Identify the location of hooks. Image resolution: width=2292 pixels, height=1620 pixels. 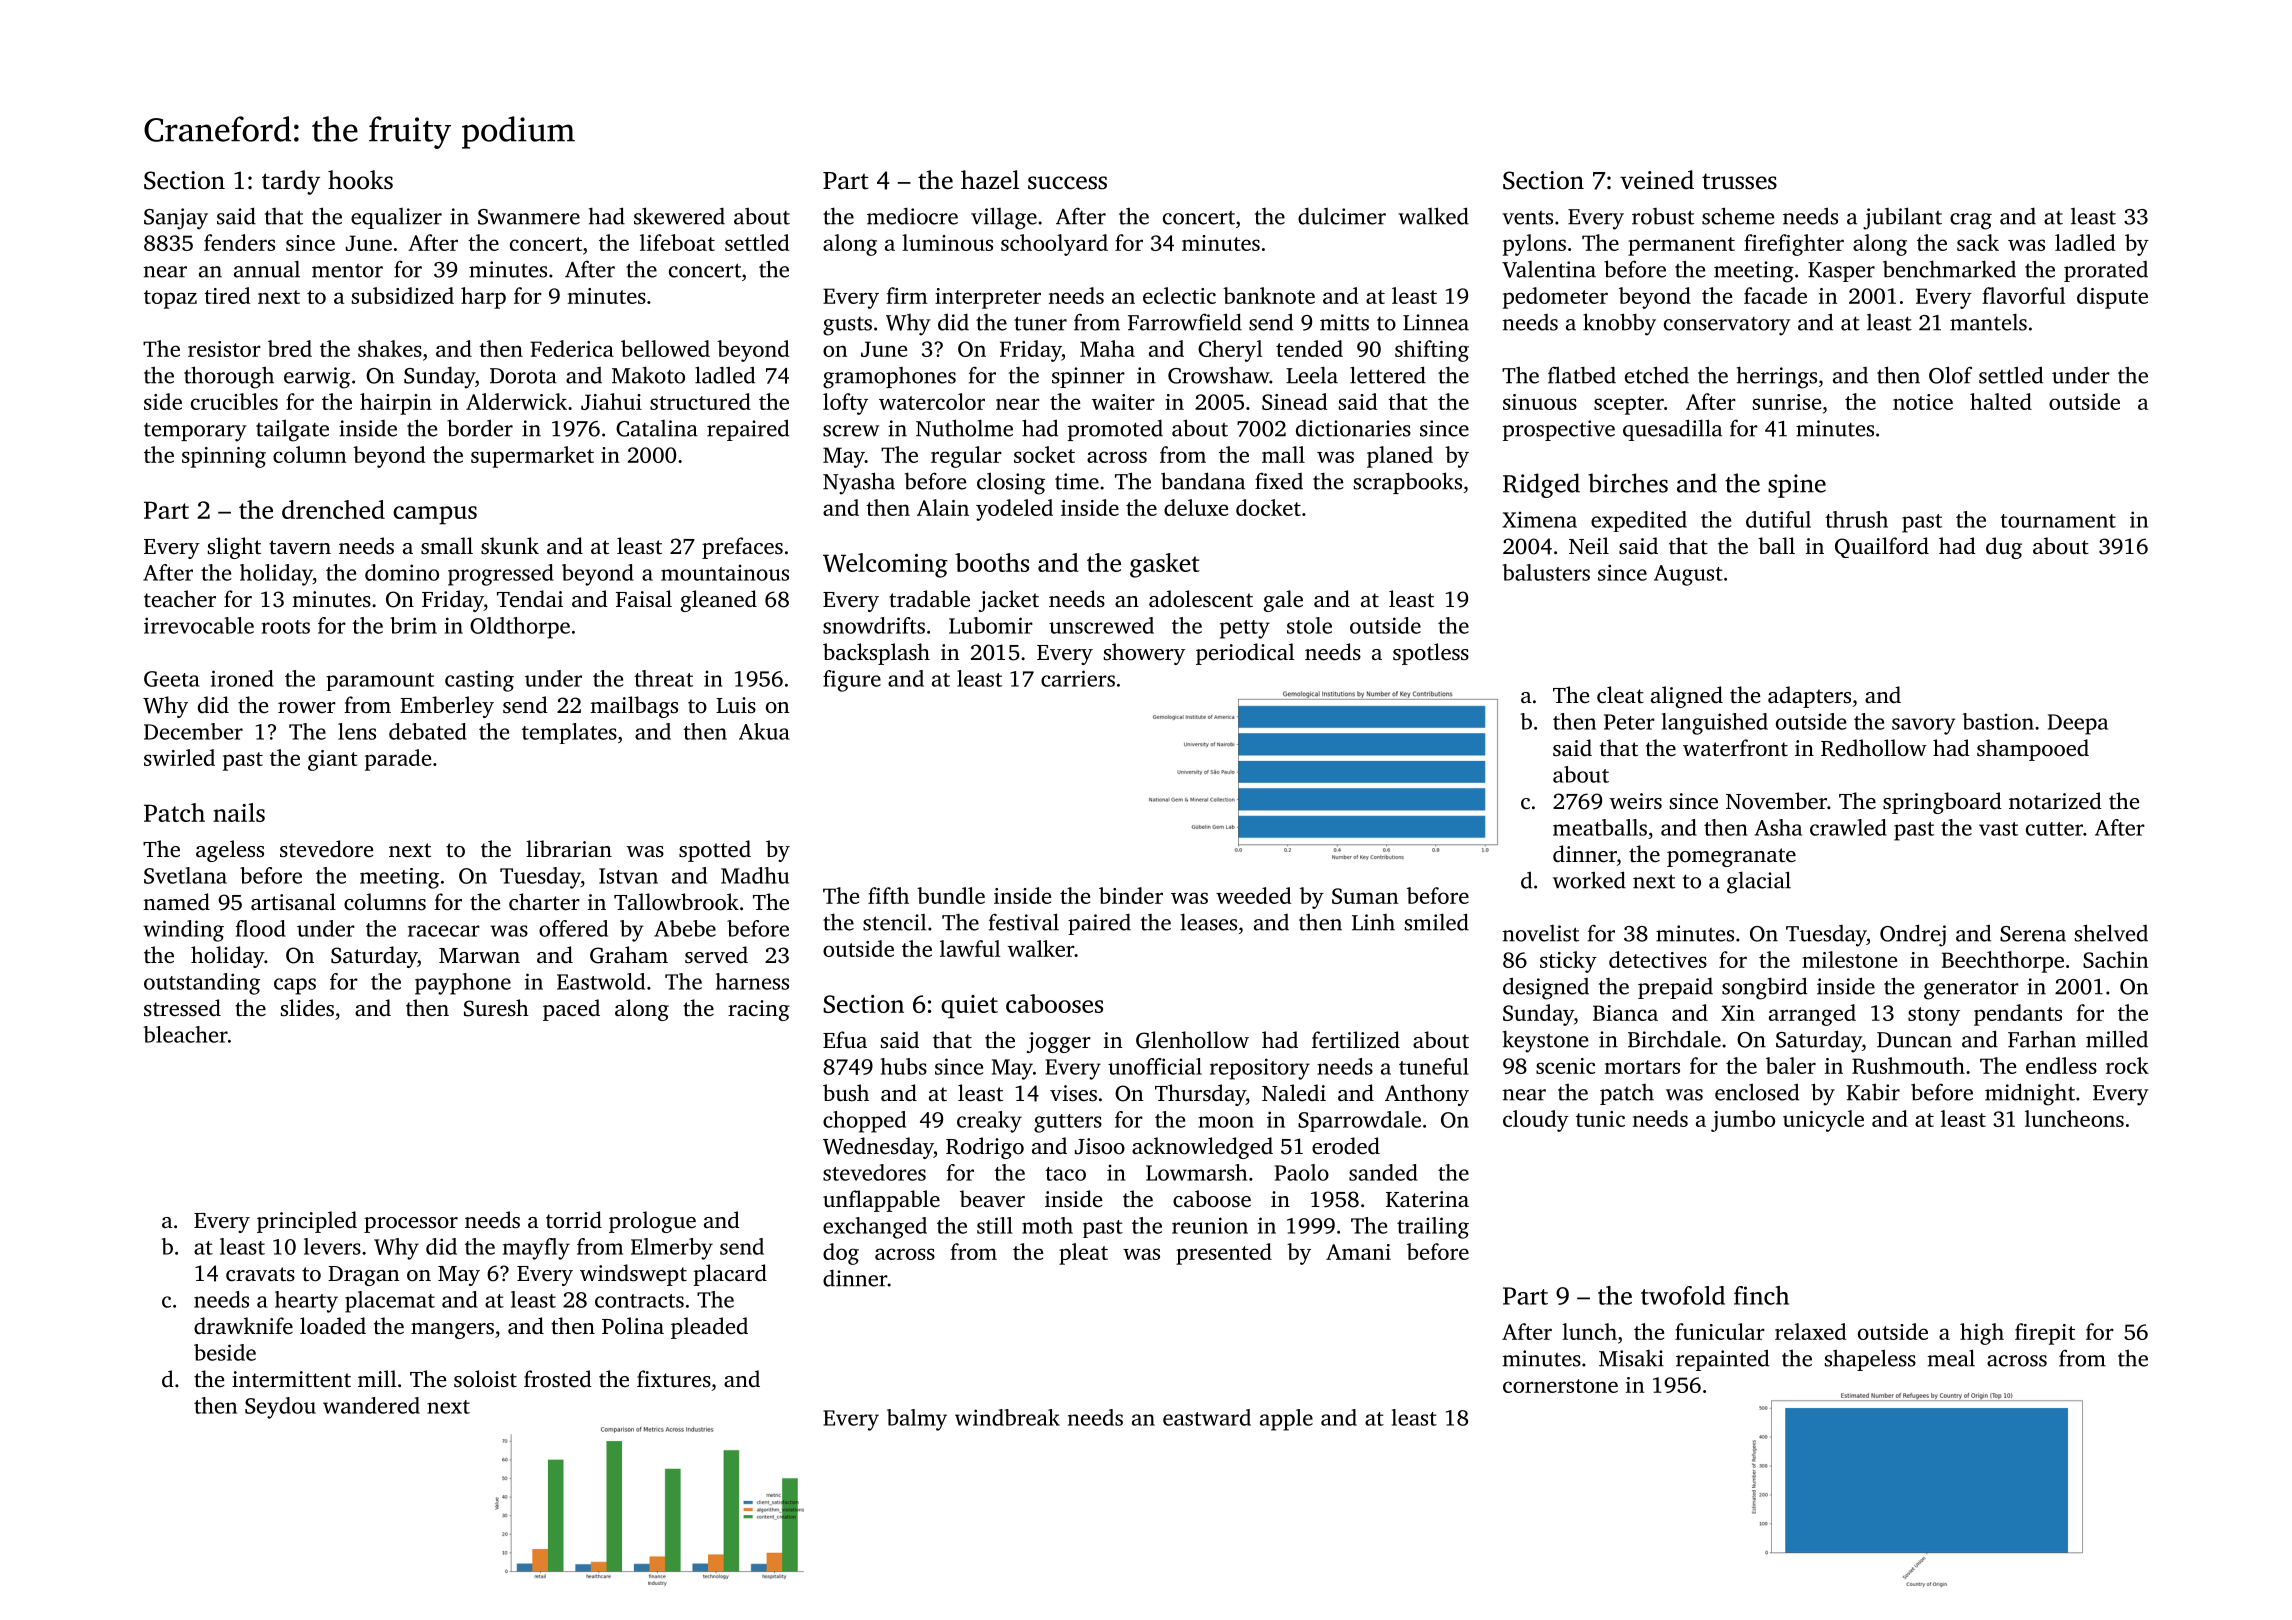
(360, 180).
